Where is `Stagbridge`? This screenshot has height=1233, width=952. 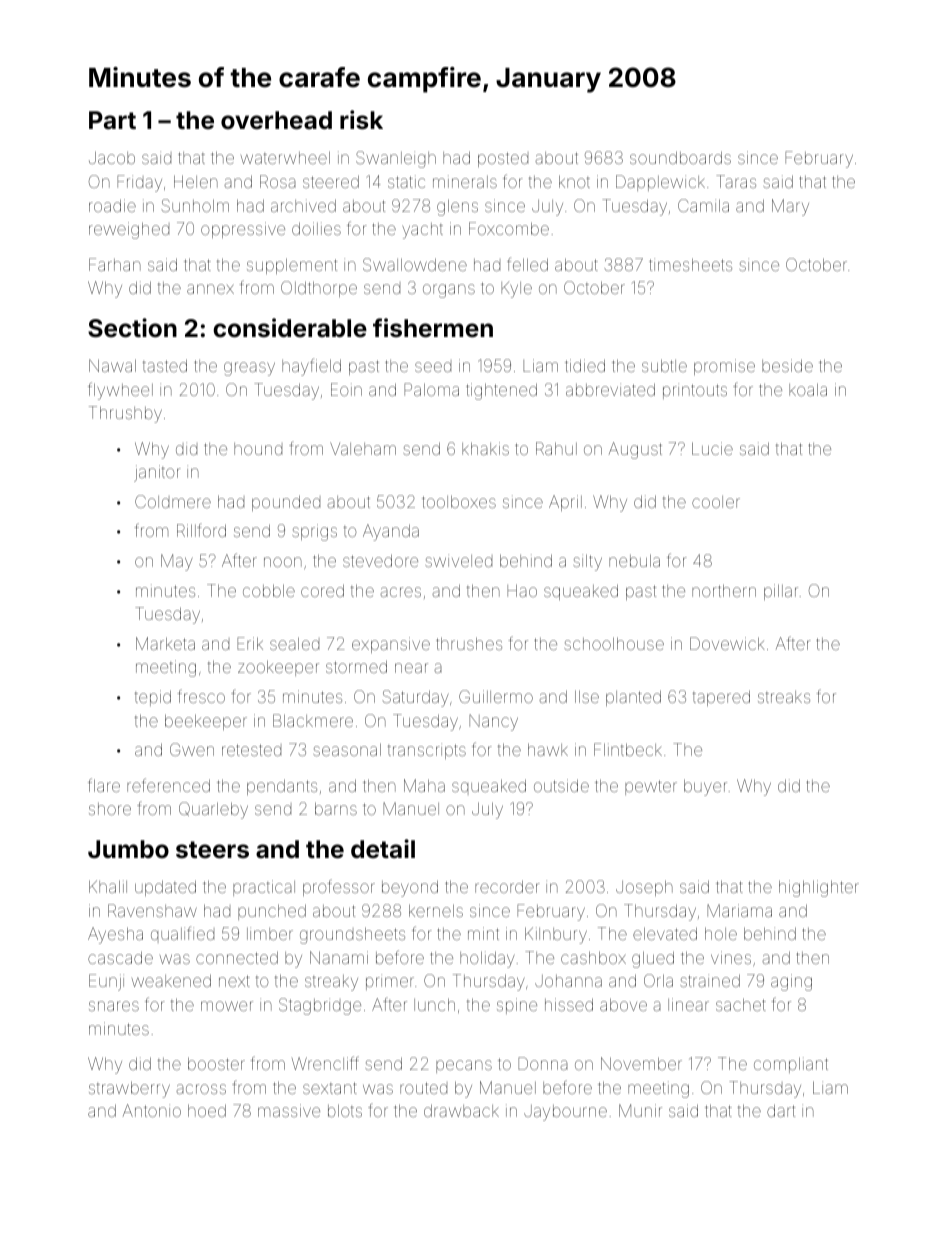 Stagbridge is located at coordinates (320, 1006).
